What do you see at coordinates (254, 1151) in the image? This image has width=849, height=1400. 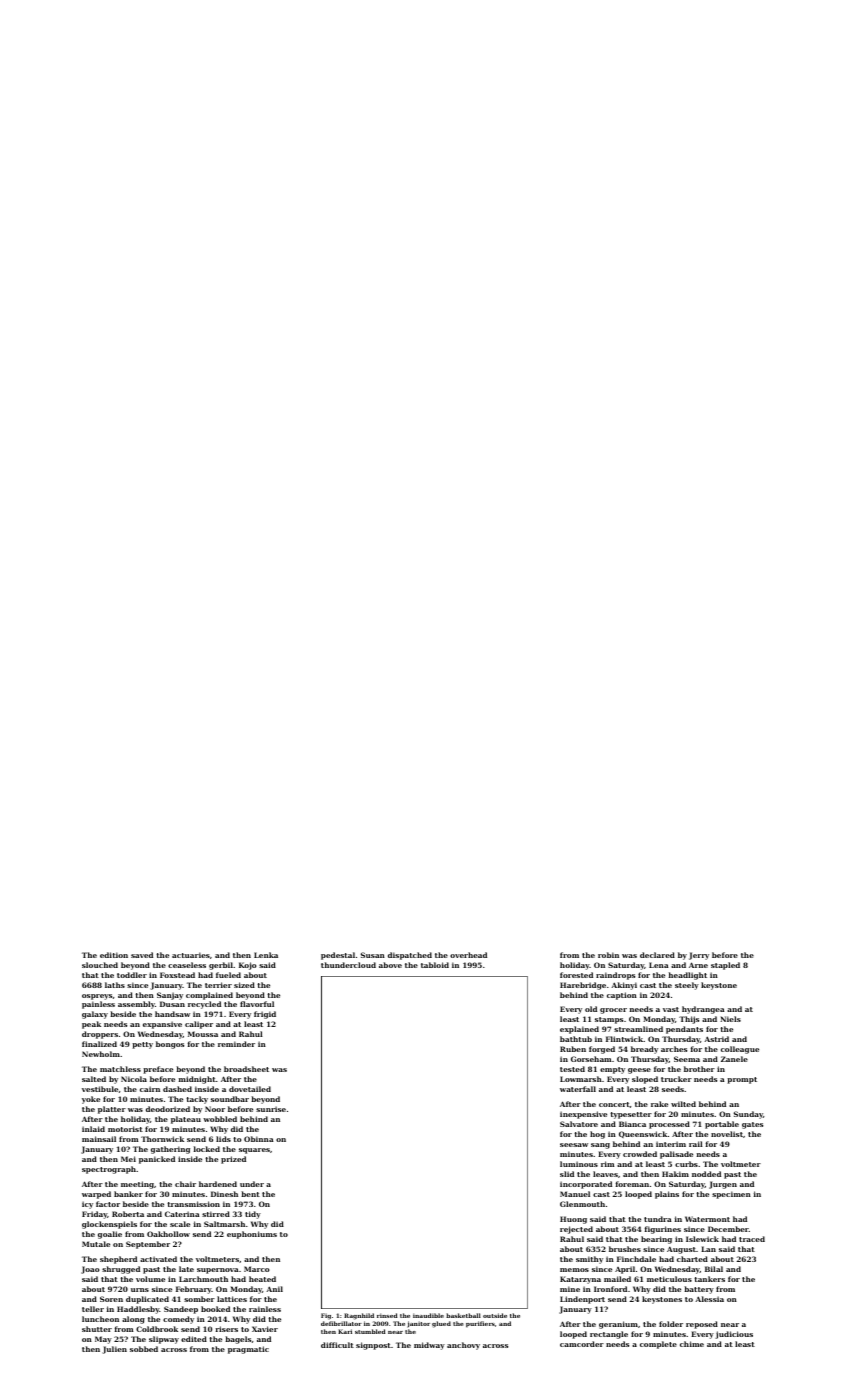 I see `squares` at bounding box center [254, 1151].
